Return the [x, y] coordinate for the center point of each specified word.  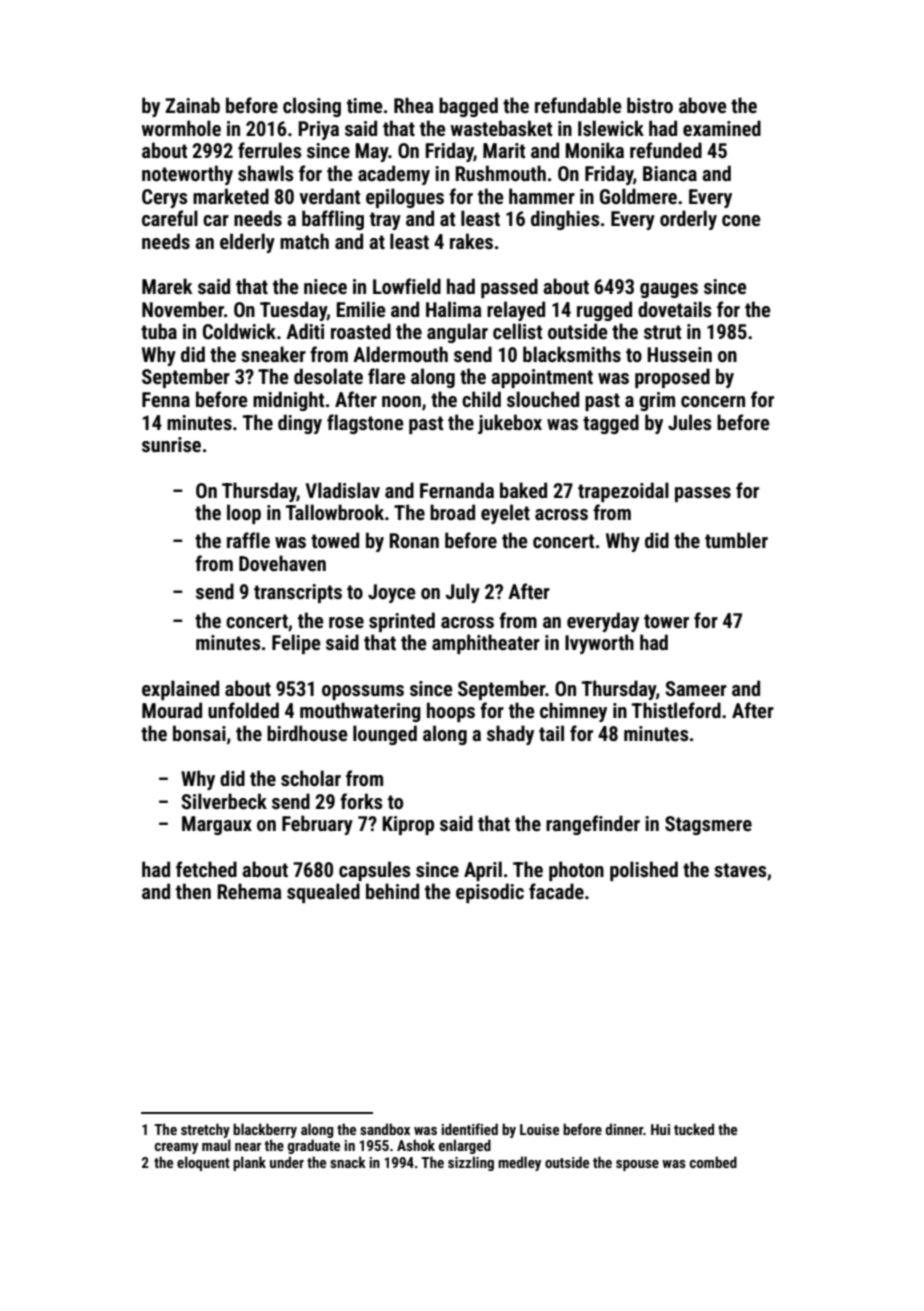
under [287, 1162]
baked [523, 490]
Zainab [192, 105]
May [371, 152]
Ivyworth [599, 644]
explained [180, 690]
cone [741, 220]
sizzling [471, 1163]
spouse [637, 1165]
